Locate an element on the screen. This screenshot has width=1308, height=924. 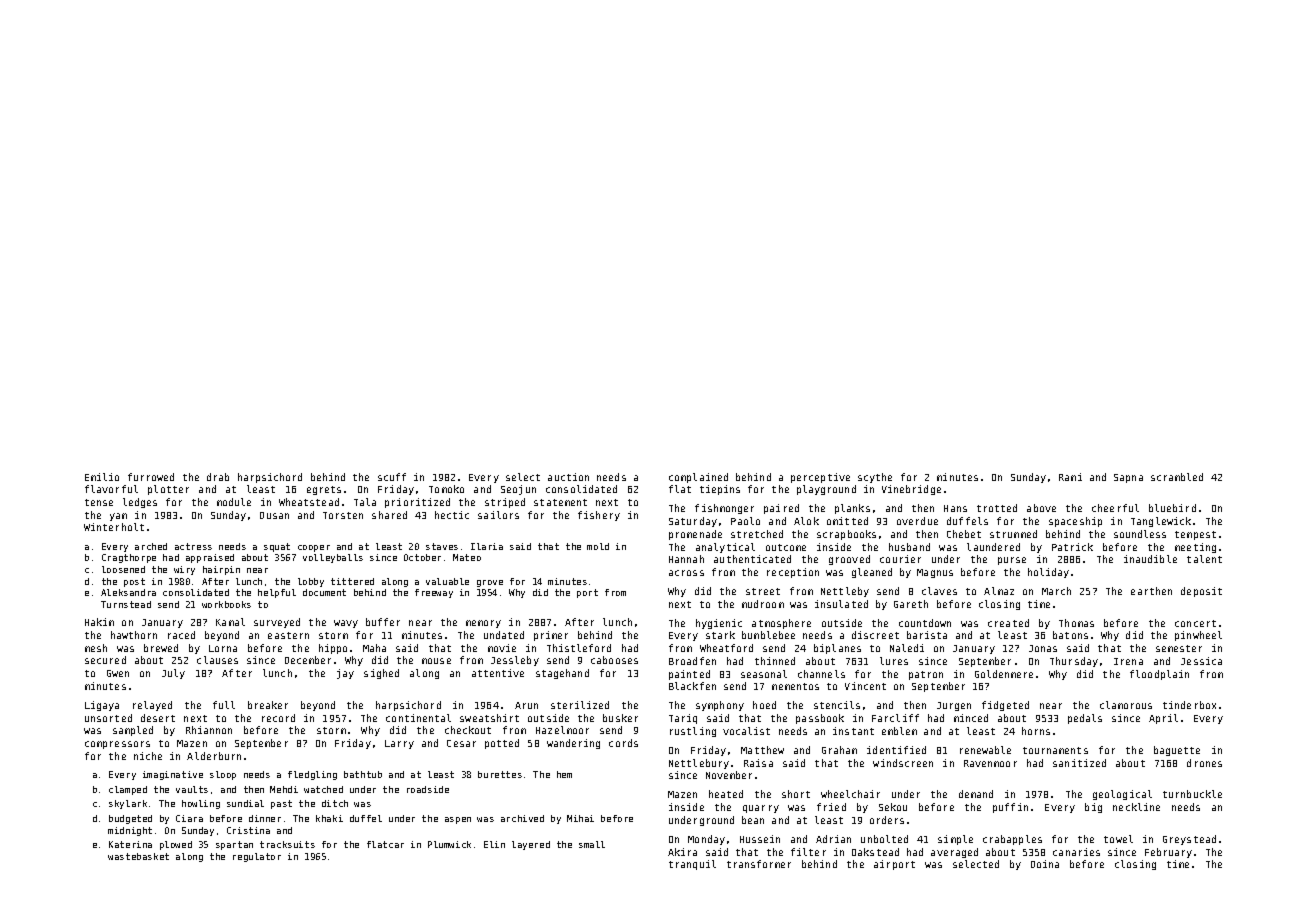
drab is located at coordinates (218, 477).
